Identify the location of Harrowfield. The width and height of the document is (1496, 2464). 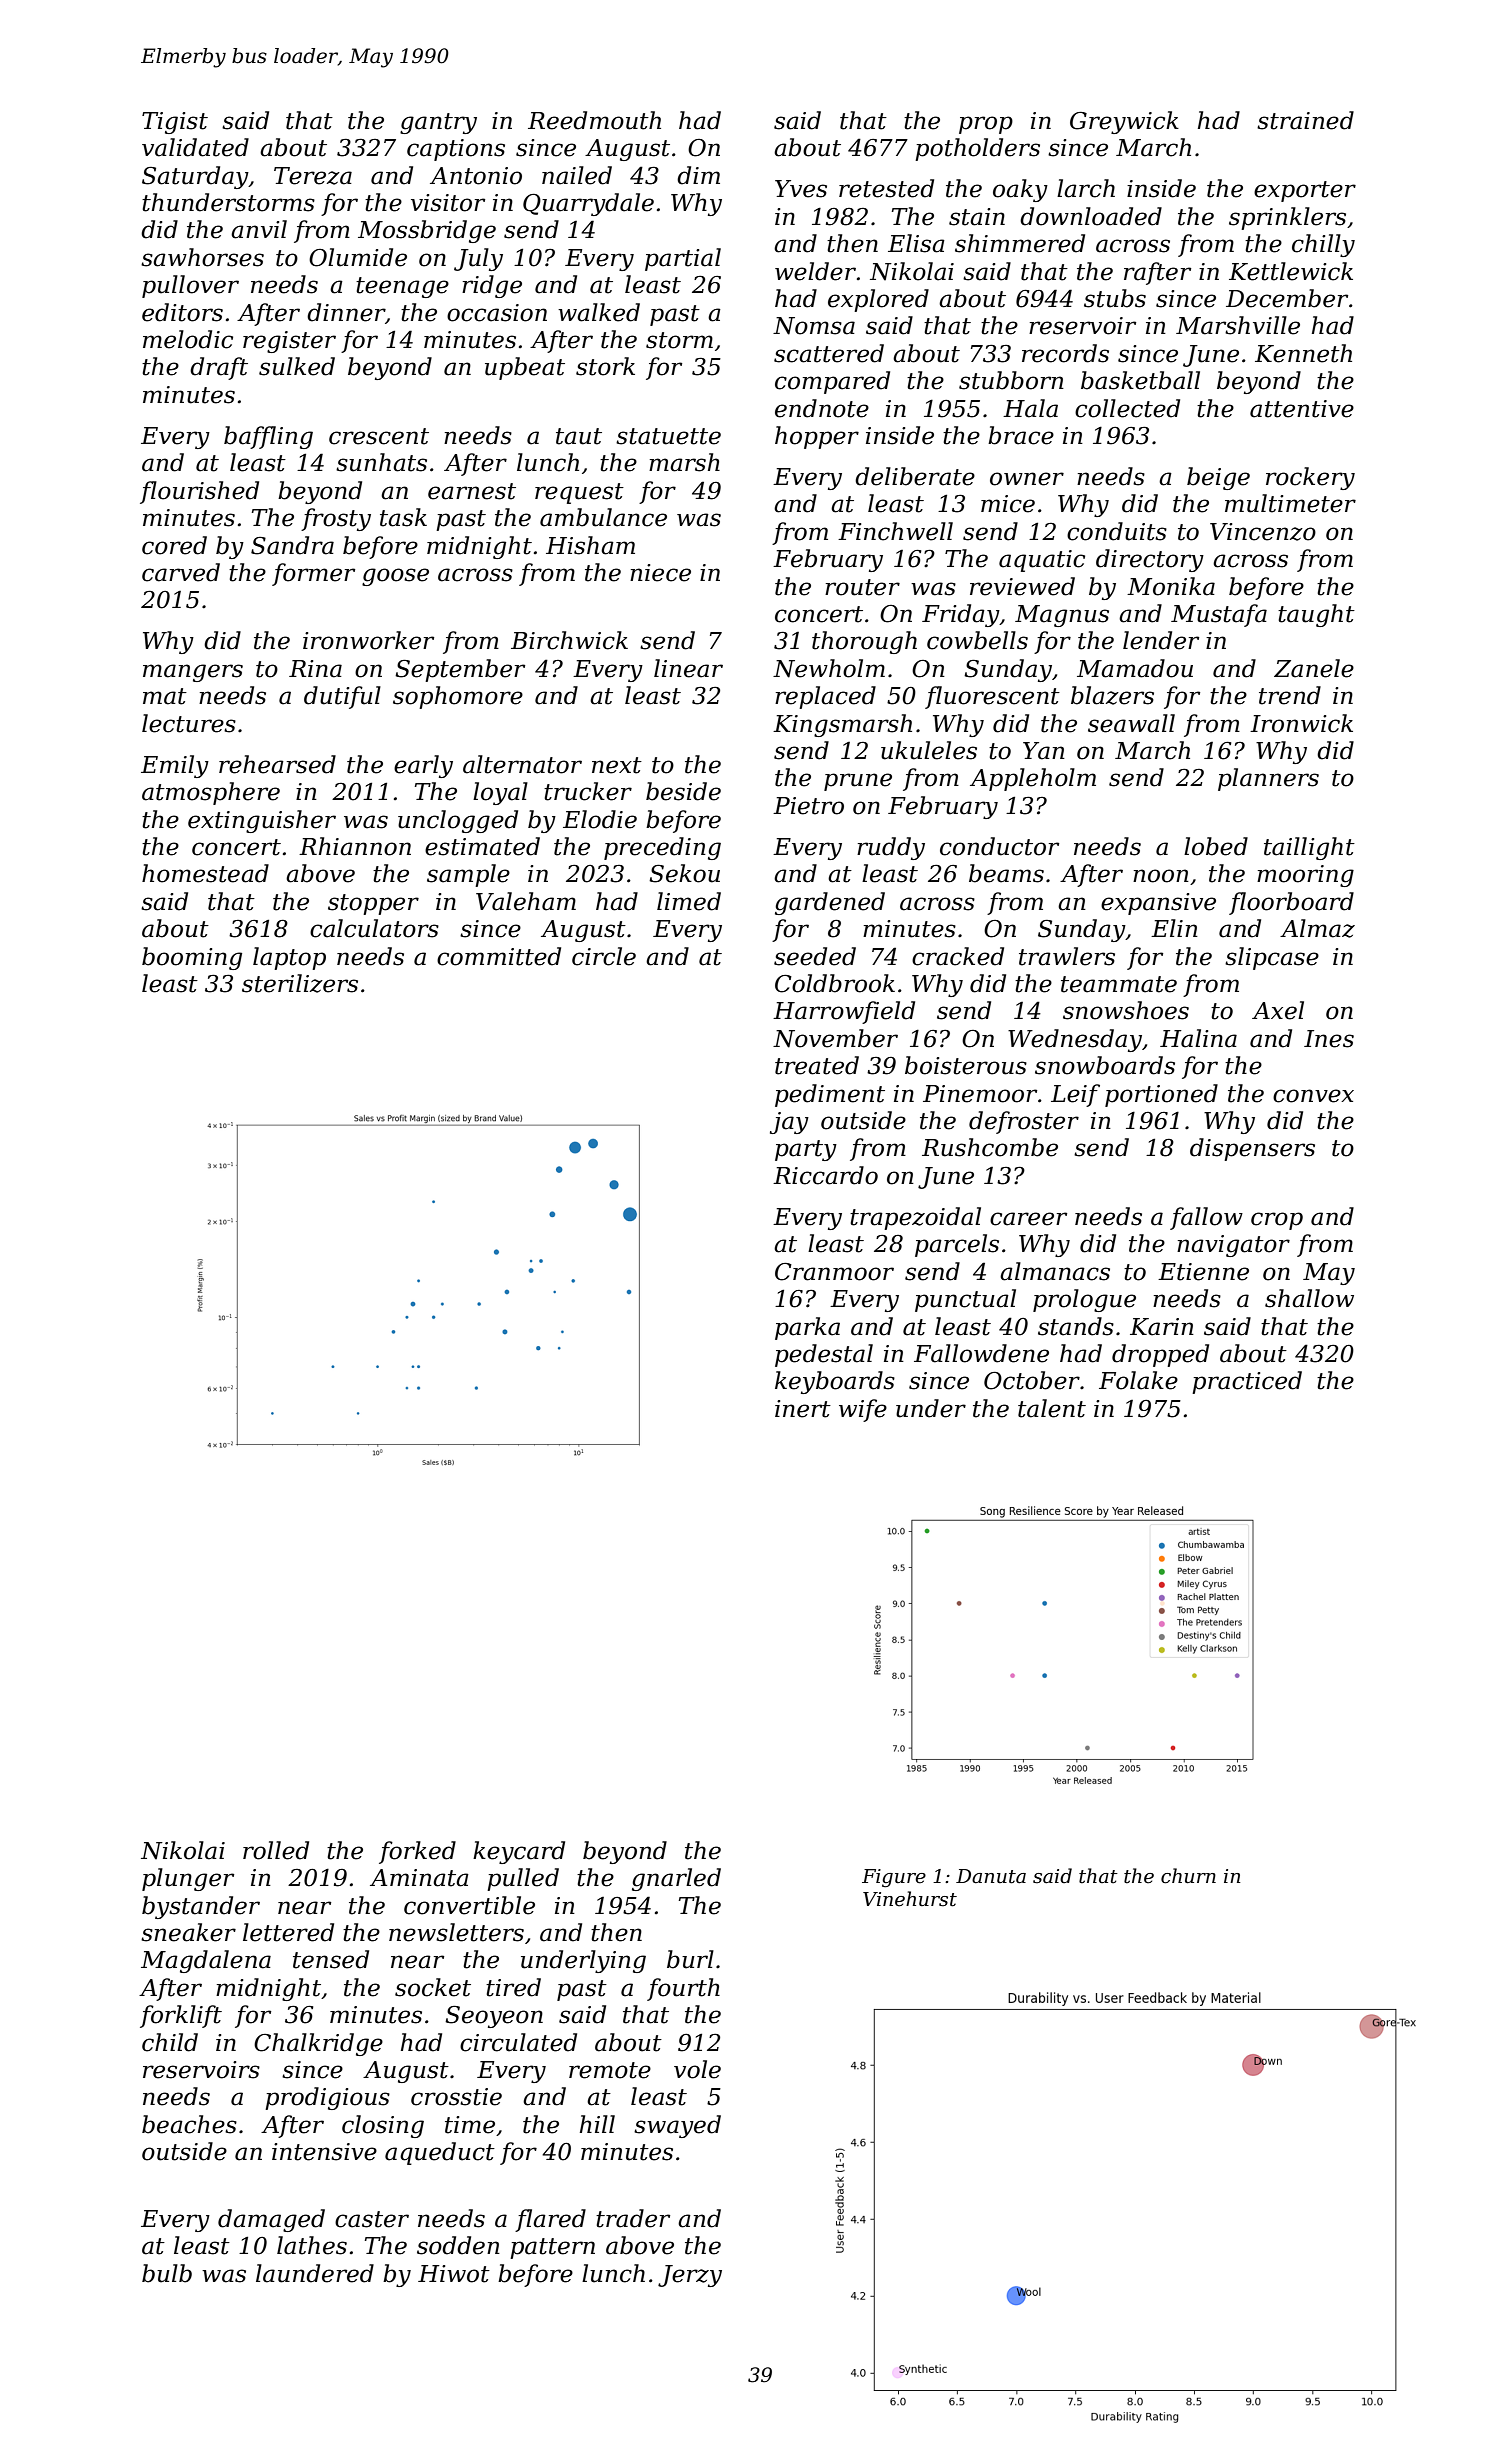
(844, 1012).
